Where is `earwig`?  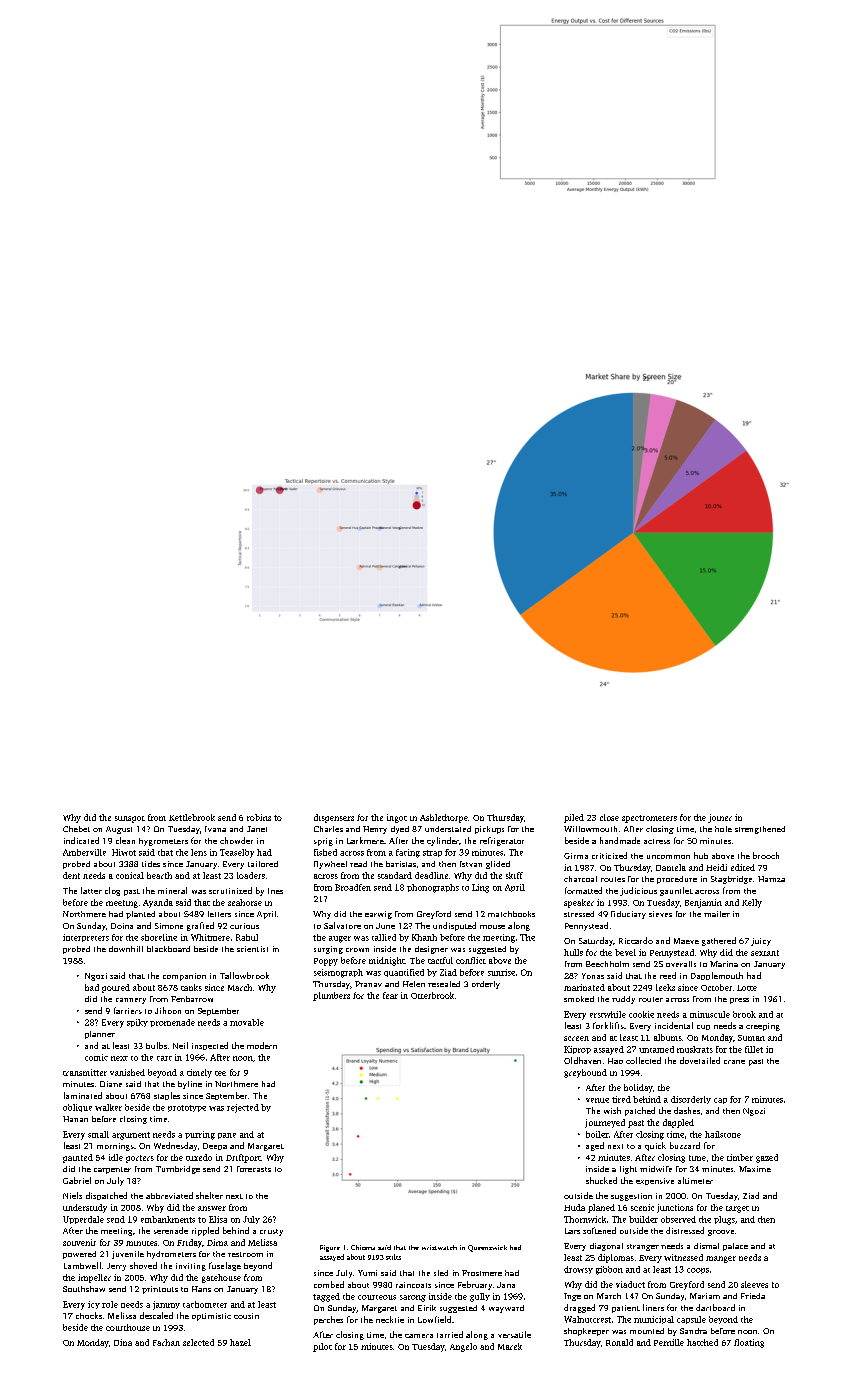
earwig is located at coordinates (378, 915).
